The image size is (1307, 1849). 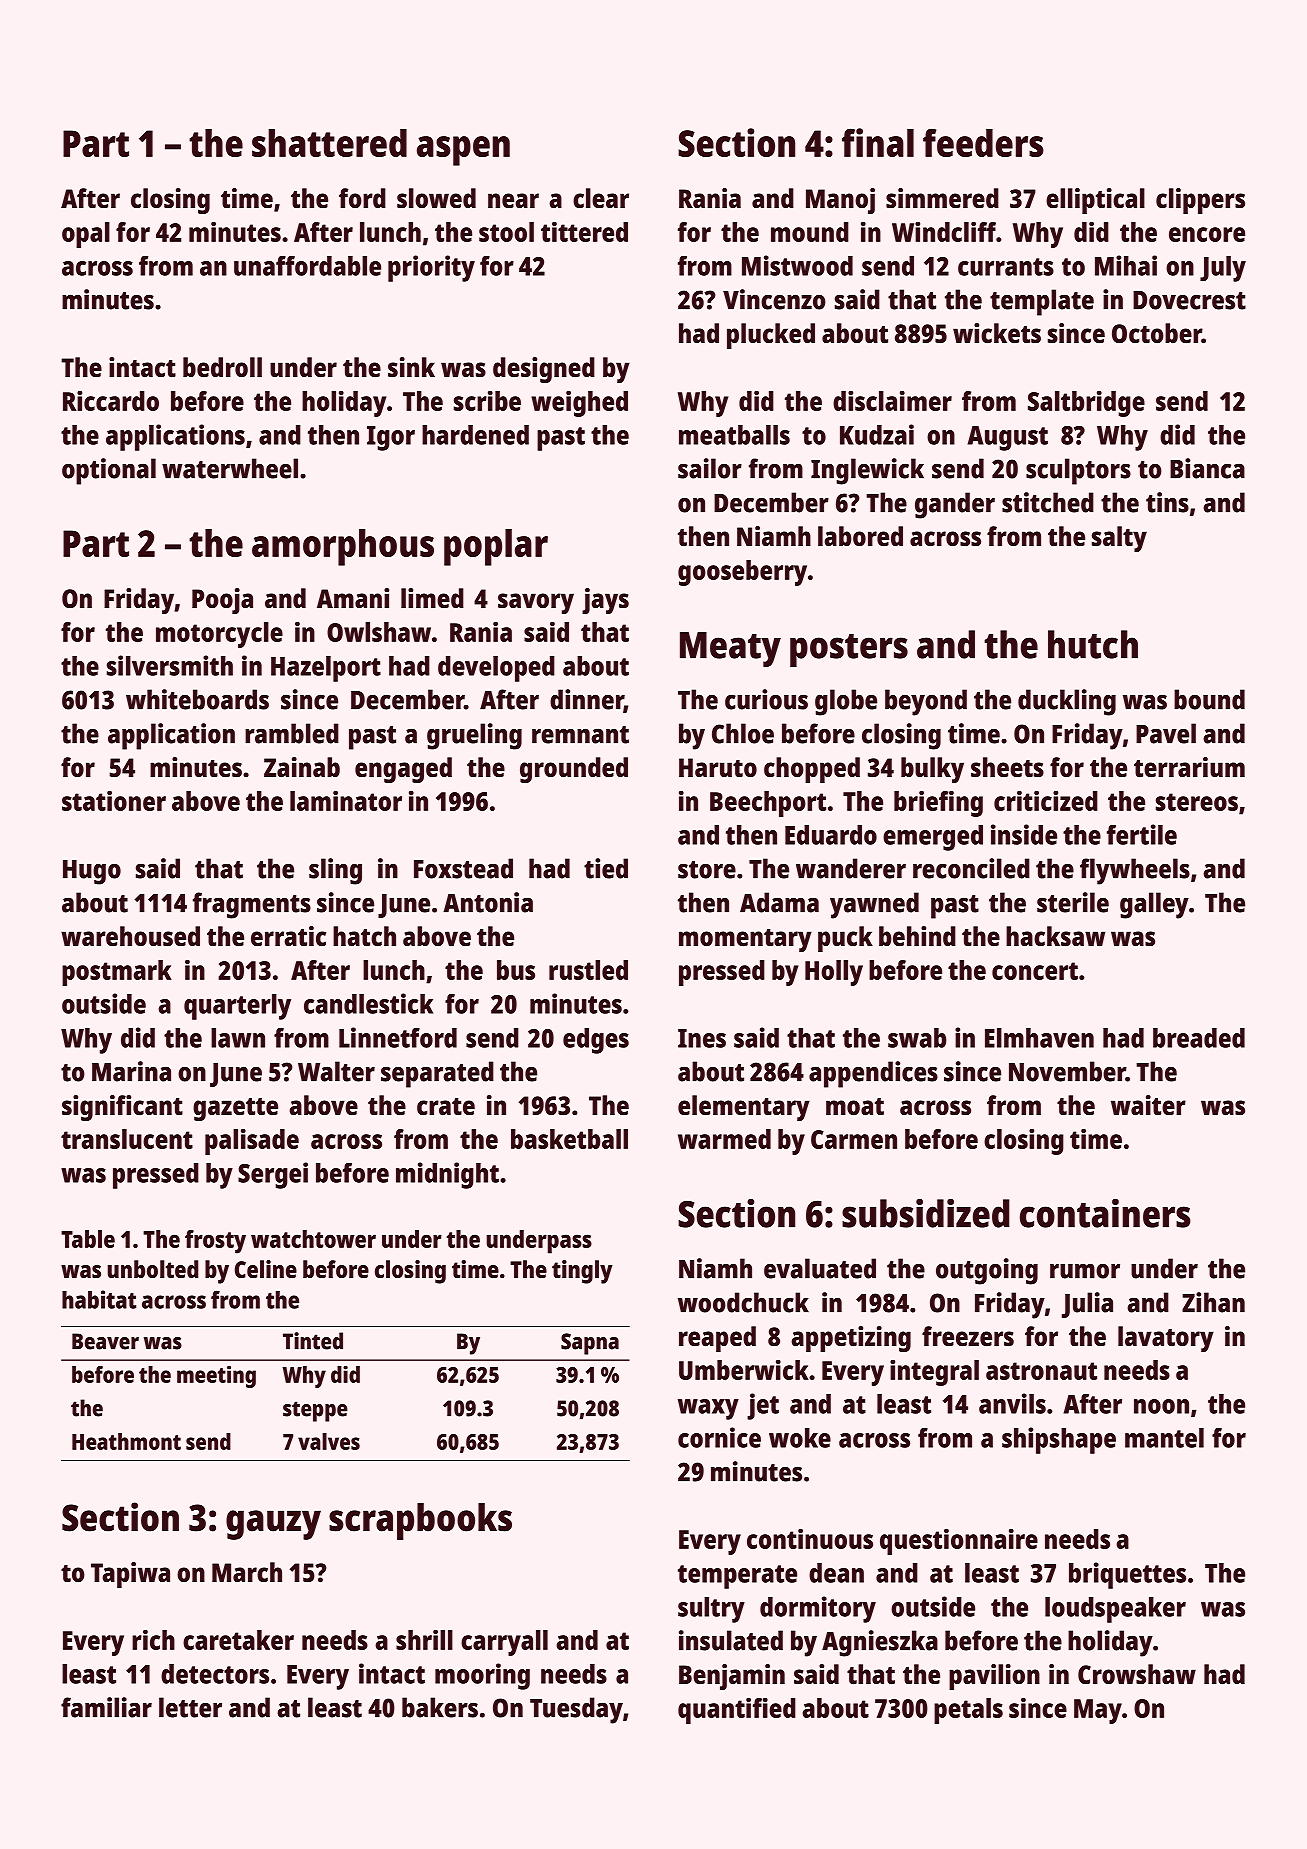 I want to click on aspen, so click(x=463, y=151).
